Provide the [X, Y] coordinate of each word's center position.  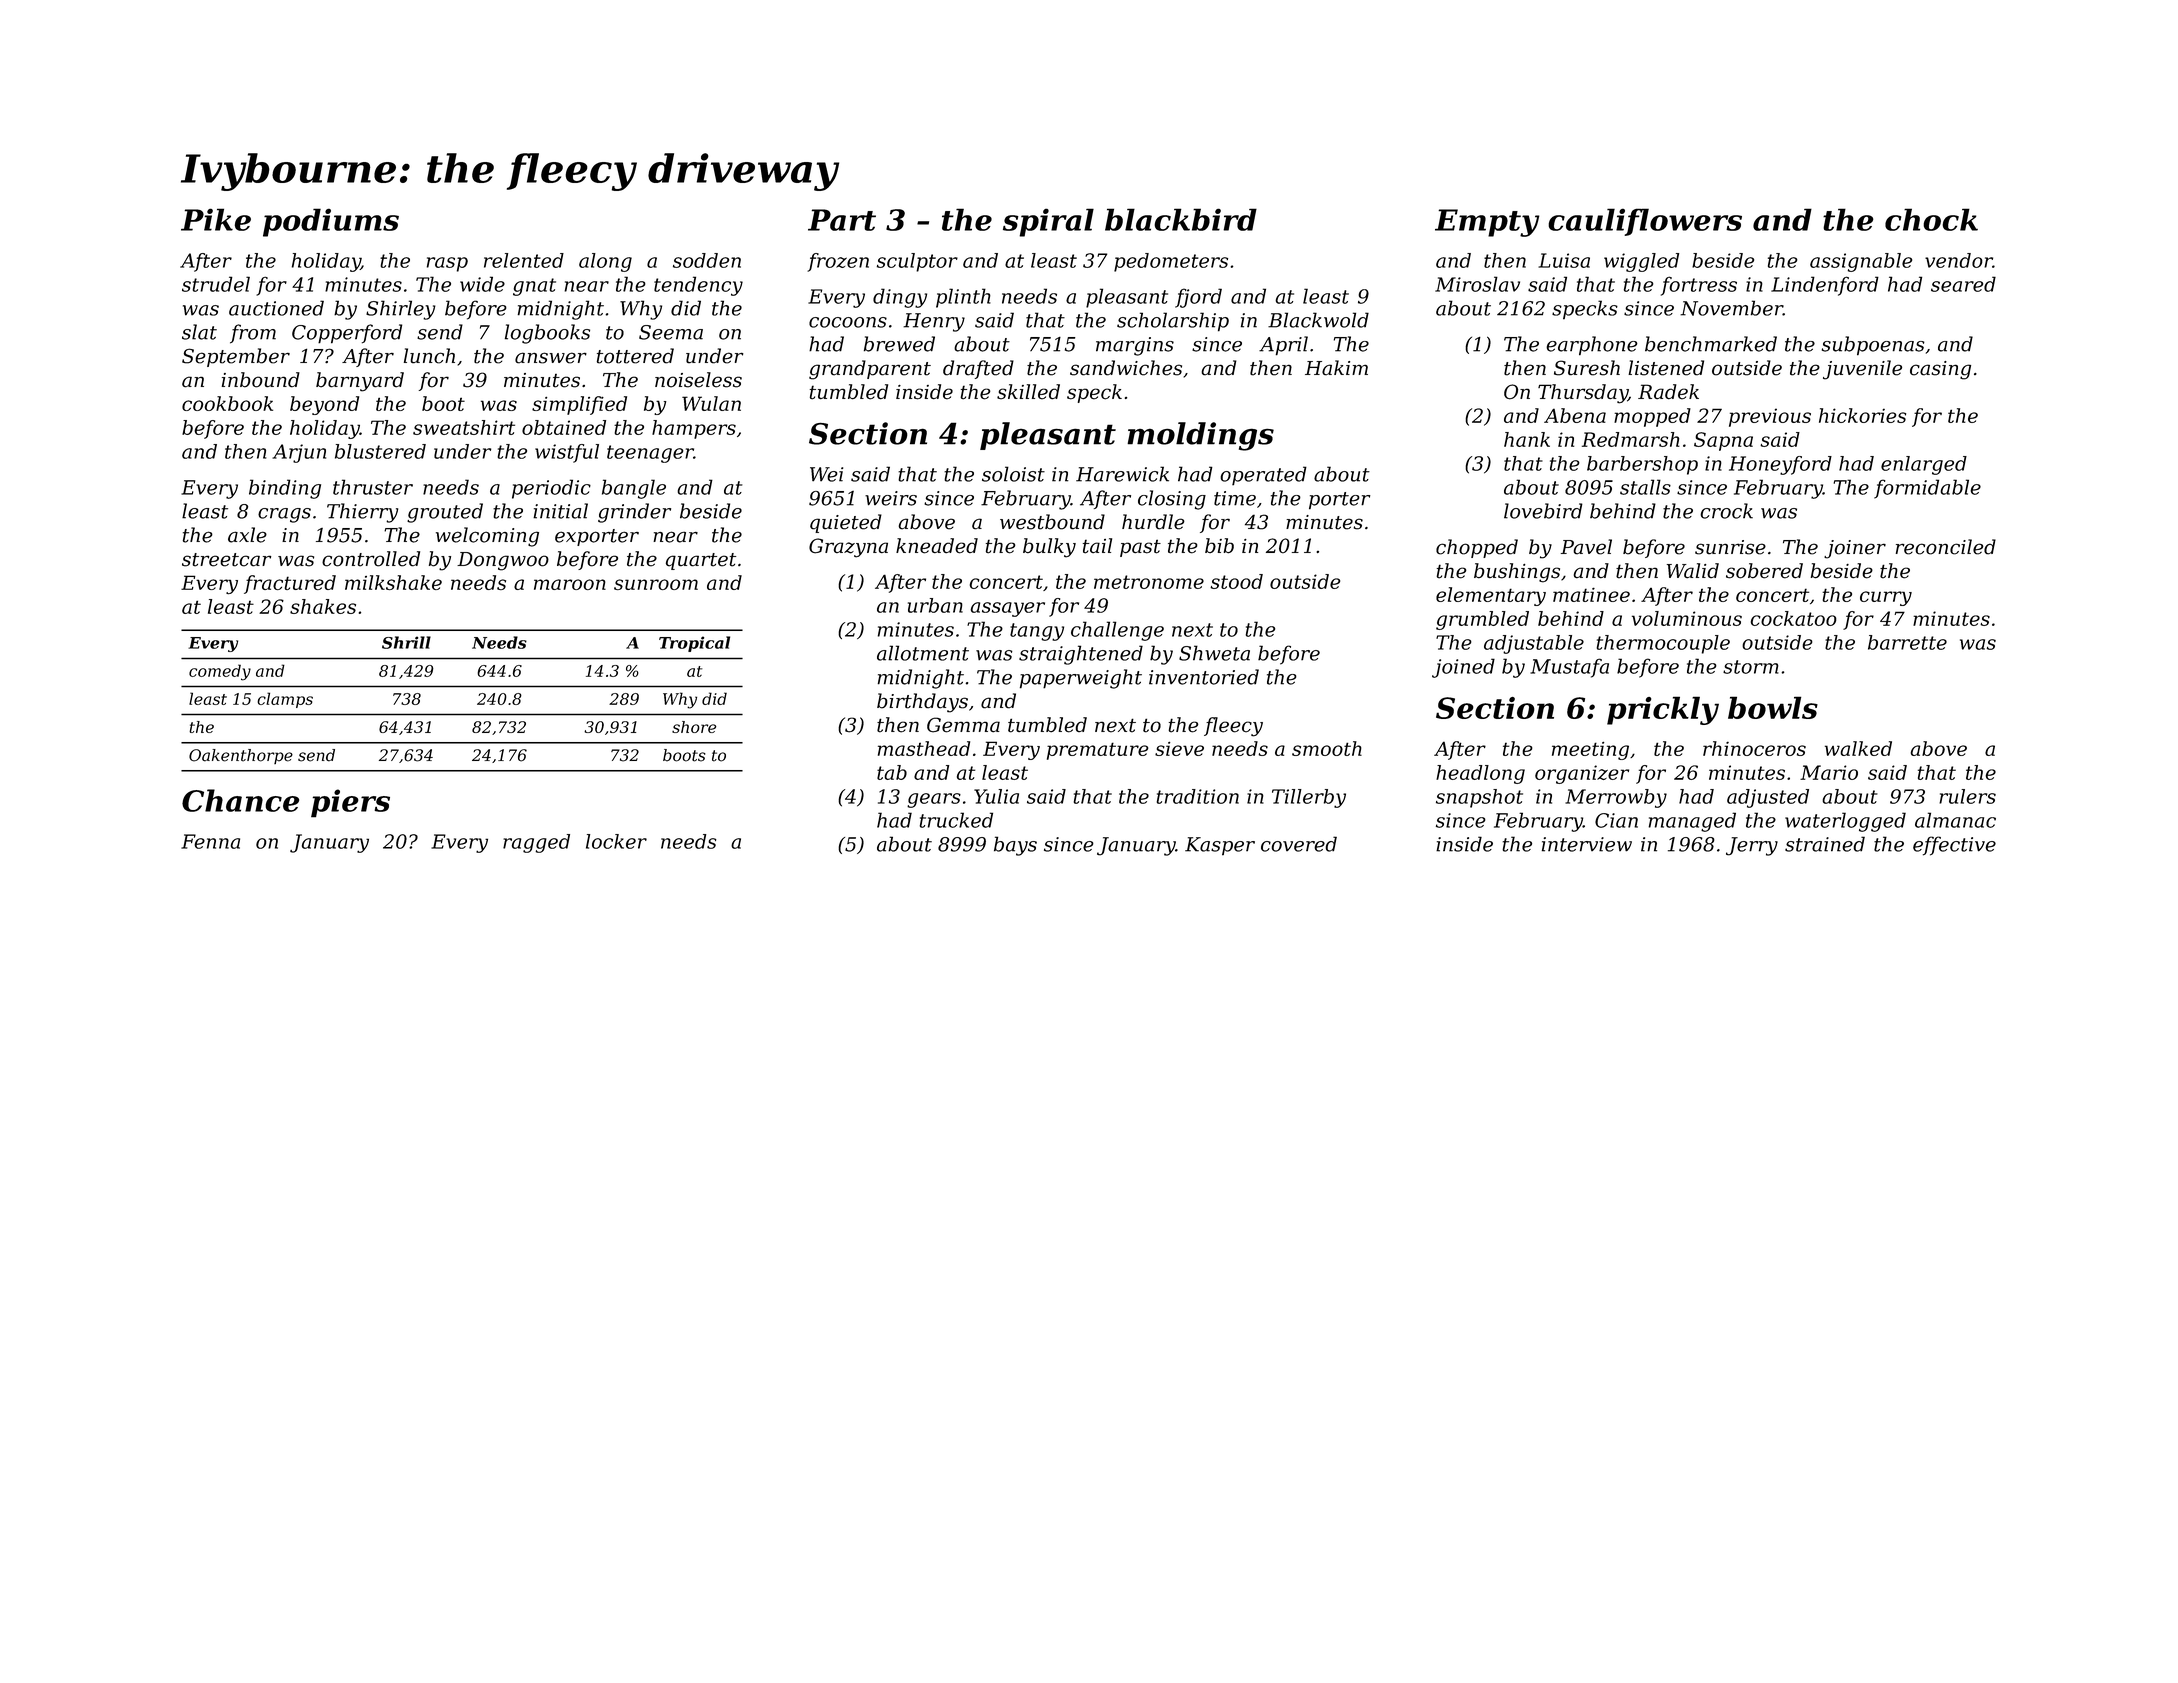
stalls [1645, 487]
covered [1299, 844]
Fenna [210, 841]
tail [1097, 546]
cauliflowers [1645, 222]
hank [1527, 439]
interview [1587, 844]
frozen [838, 262]
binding [285, 489]
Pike [216, 219]
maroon [570, 584]
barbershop [1642, 465]
